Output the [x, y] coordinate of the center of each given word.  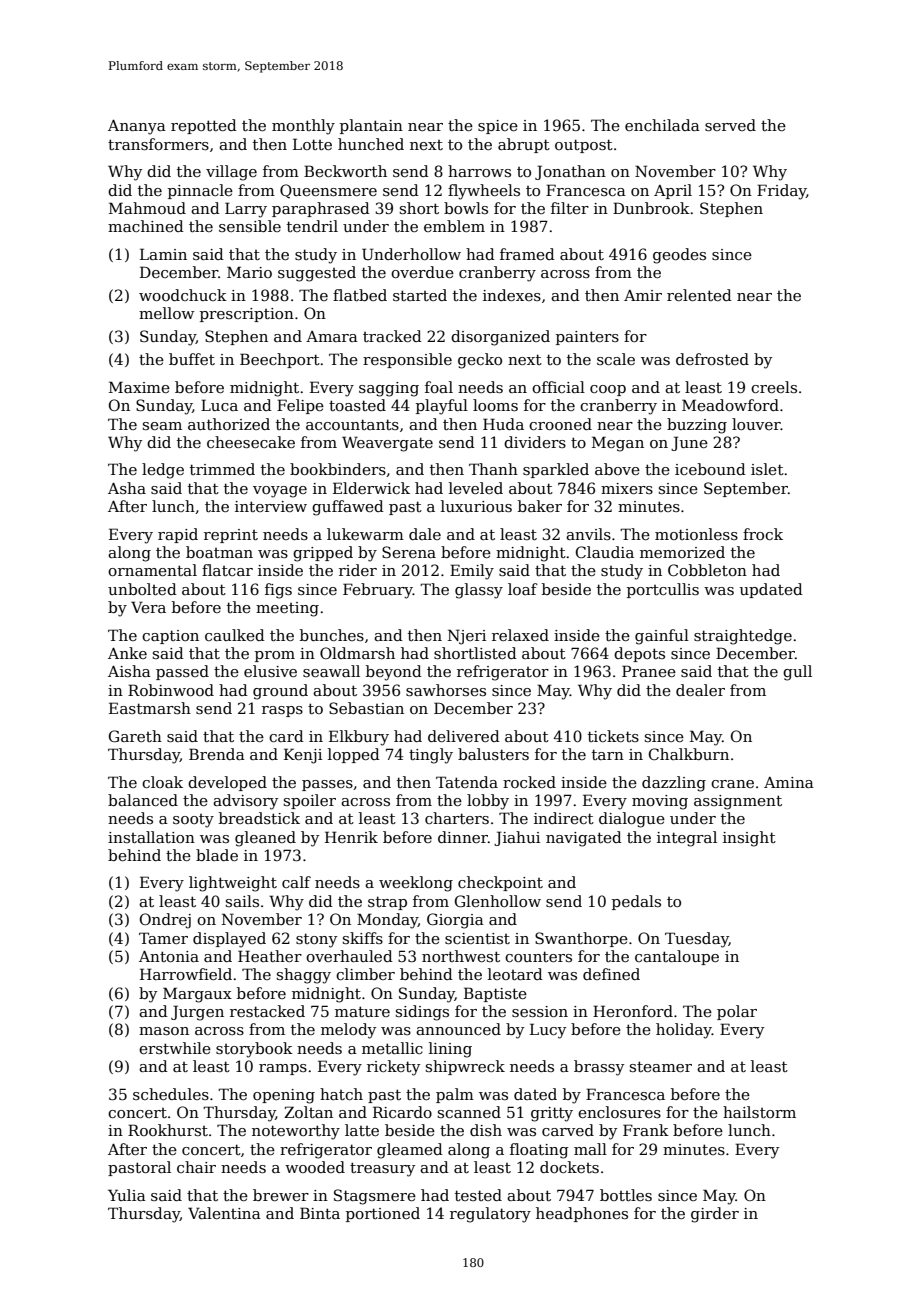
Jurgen [197, 1013]
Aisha [129, 671]
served [730, 125]
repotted [204, 126]
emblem [454, 226]
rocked [529, 782]
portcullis [663, 590]
